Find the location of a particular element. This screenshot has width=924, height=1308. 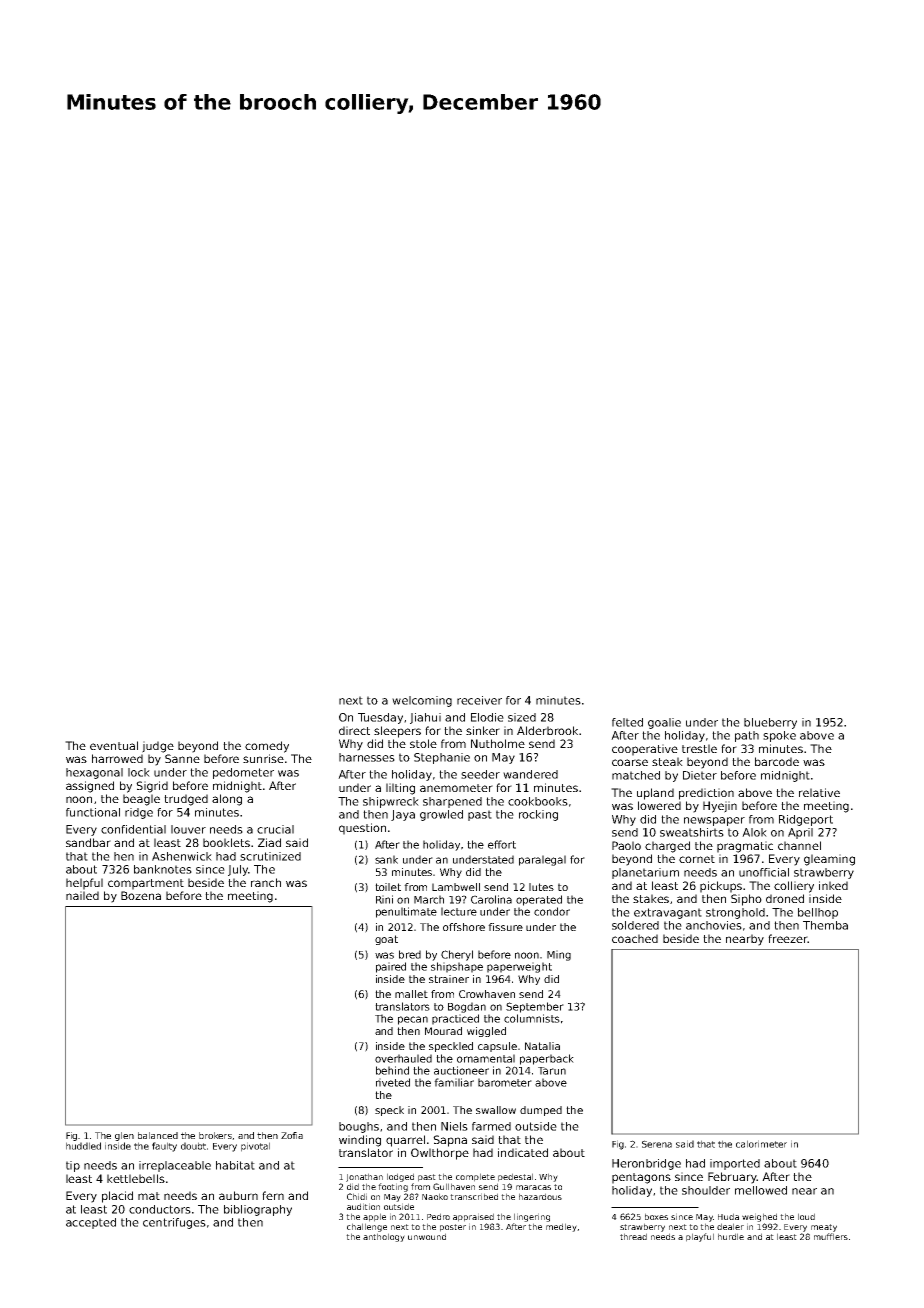

goalie is located at coordinates (664, 723).
